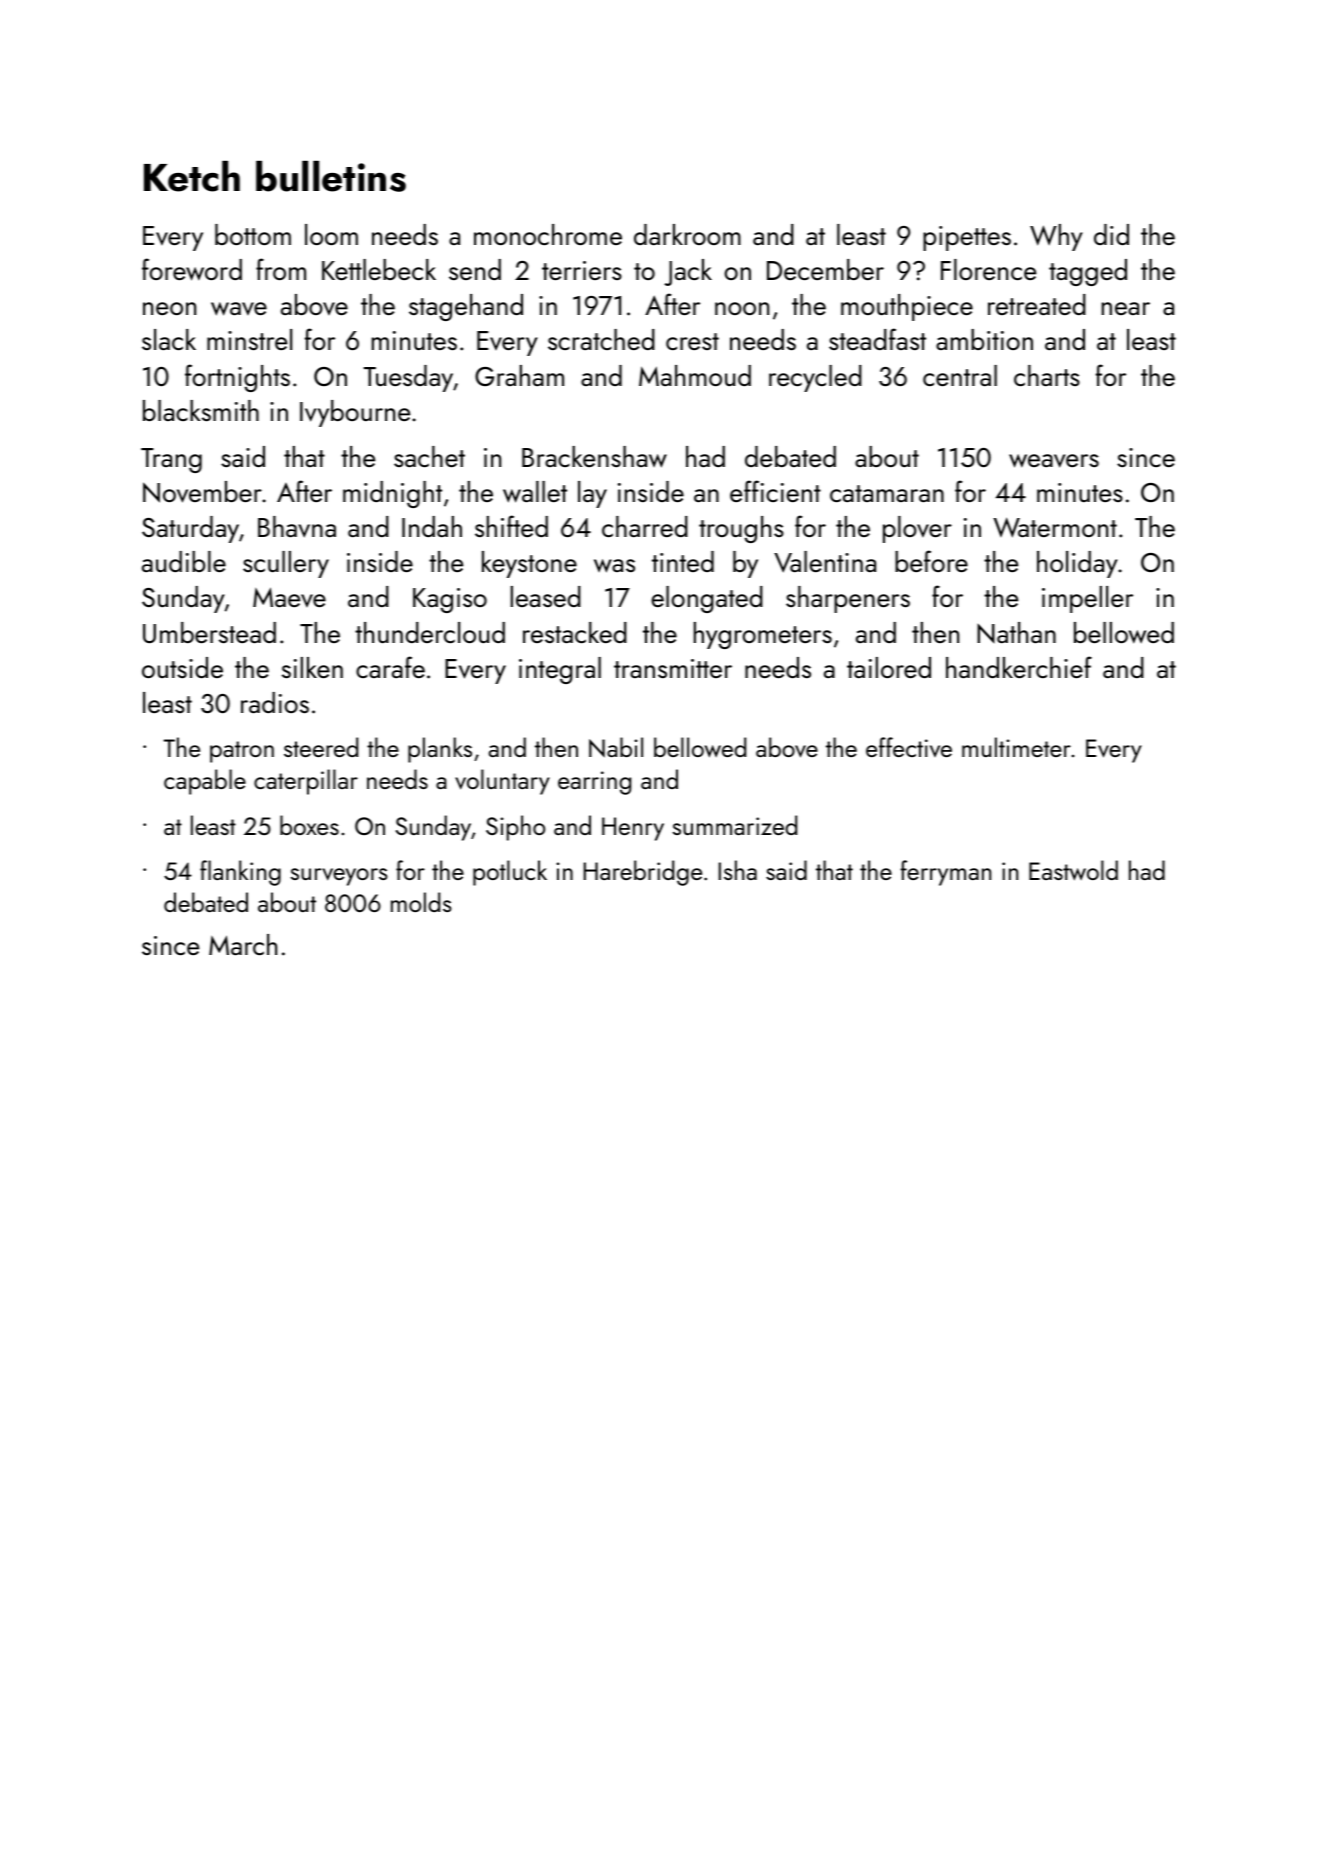  Describe the element at coordinates (737, 870) in the document. I see `Isha` at that location.
